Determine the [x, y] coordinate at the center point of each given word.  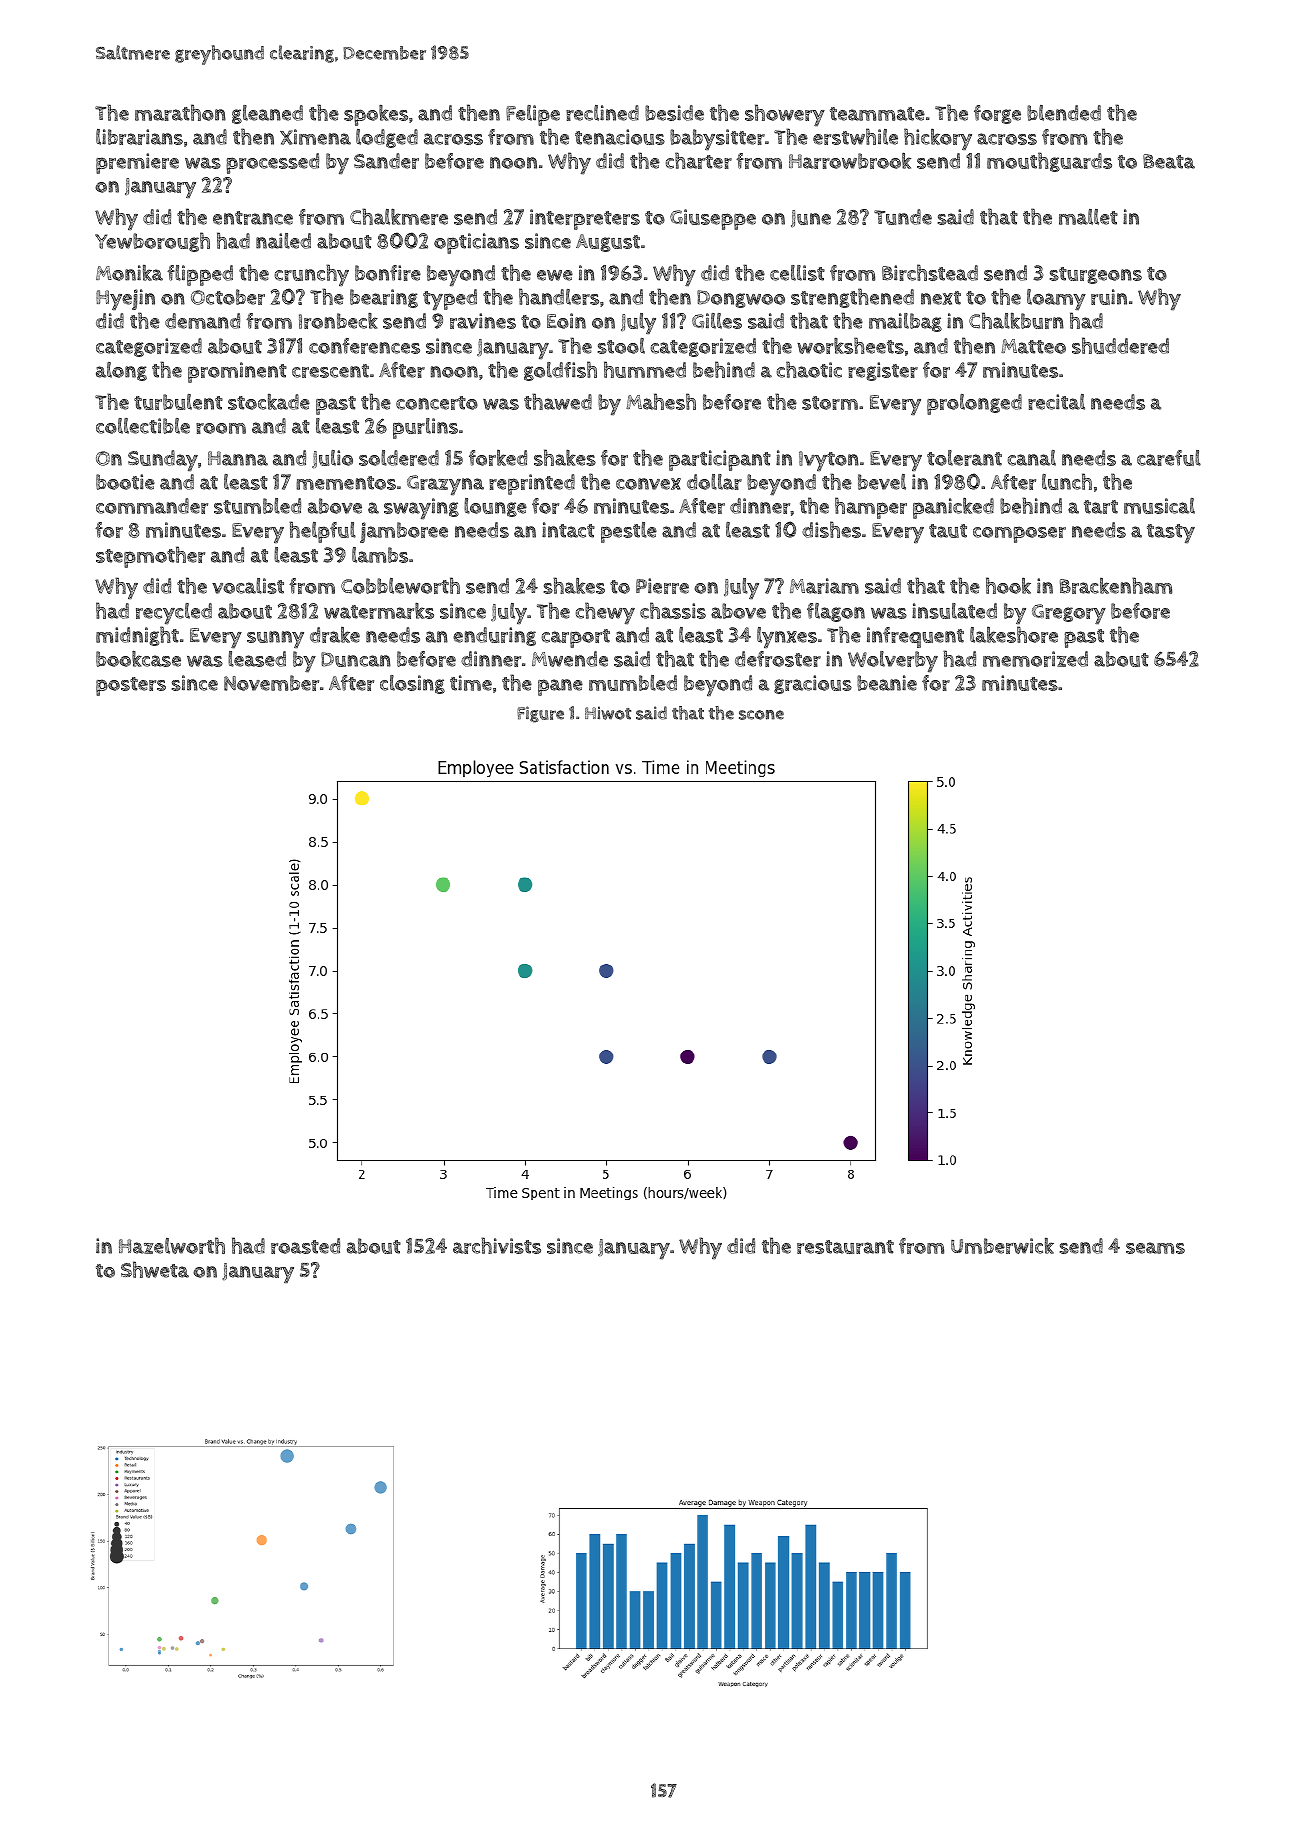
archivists [497, 1245]
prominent [237, 372]
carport [576, 638]
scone [761, 715]
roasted [305, 1246]
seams [1155, 1248]
